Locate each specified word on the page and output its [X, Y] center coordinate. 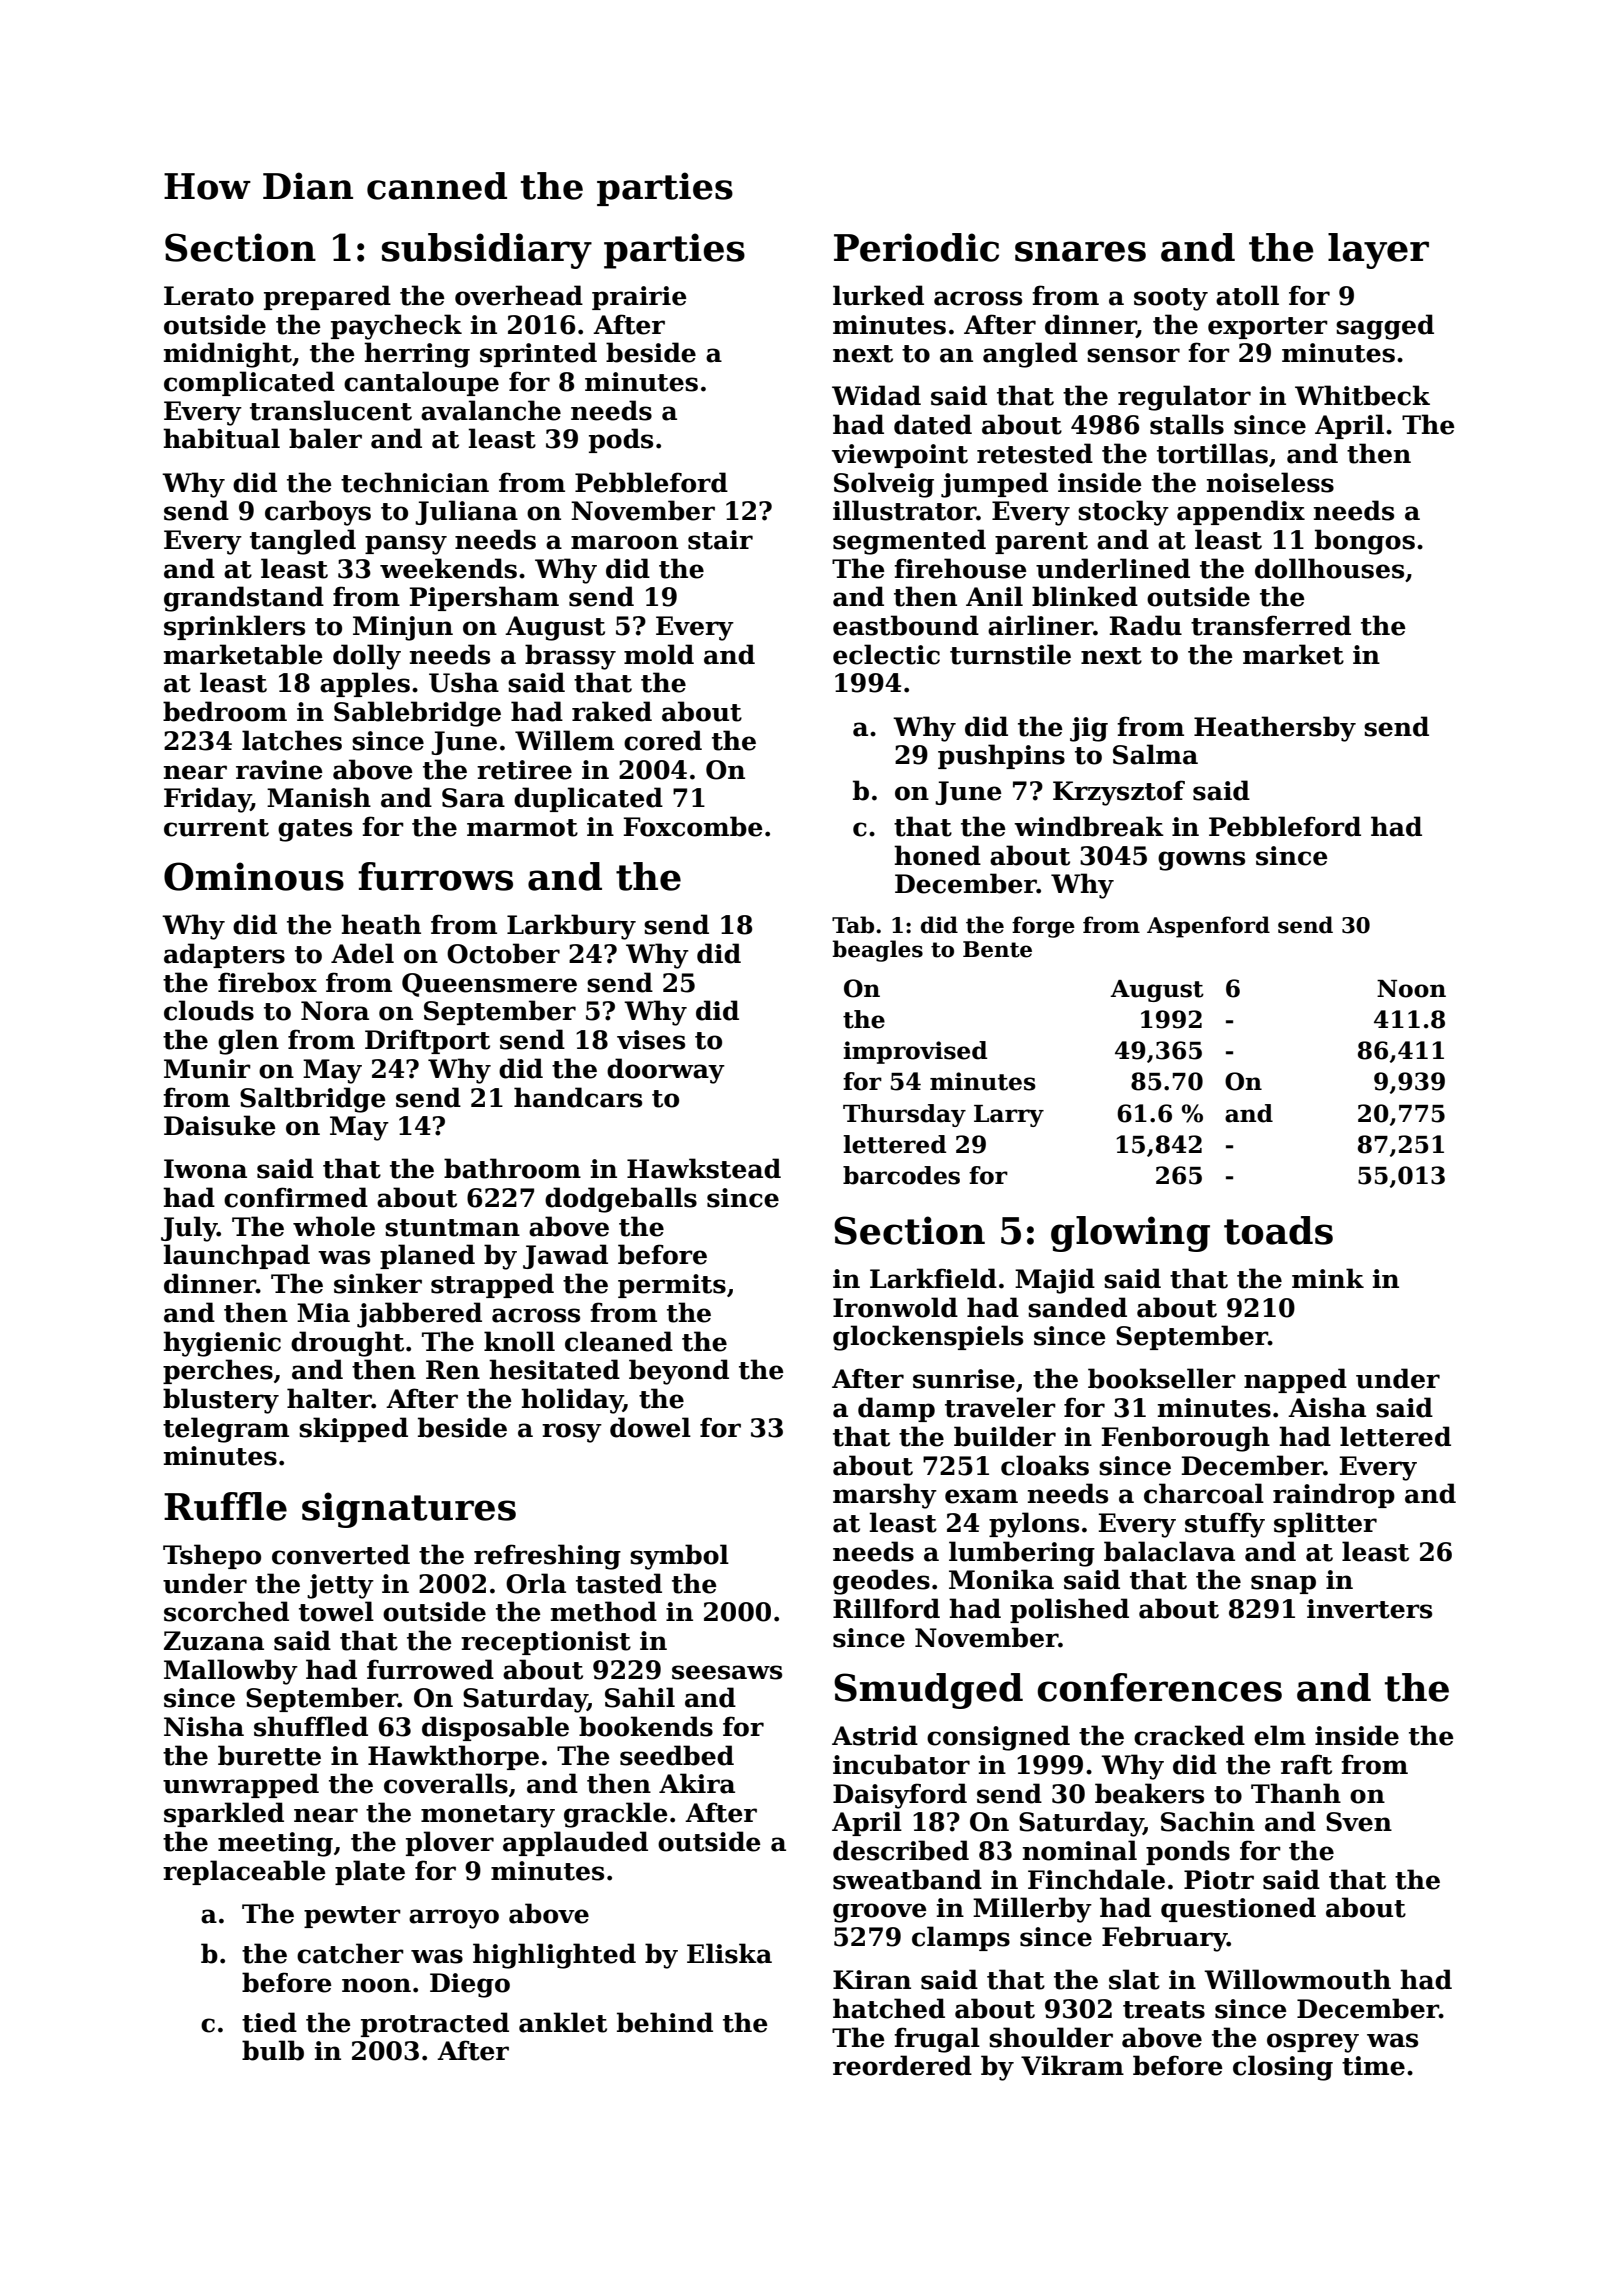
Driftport [427, 1041]
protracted [435, 2024]
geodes [881, 1582]
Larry [1009, 1116]
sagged [1385, 327]
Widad [876, 395]
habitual [221, 438]
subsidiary [487, 251]
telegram [226, 1430]
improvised [915, 1052]
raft [1306, 1764]
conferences [1159, 1687]
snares [1080, 251]
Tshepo [212, 1556]
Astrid [875, 1735]
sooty [1171, 299]
